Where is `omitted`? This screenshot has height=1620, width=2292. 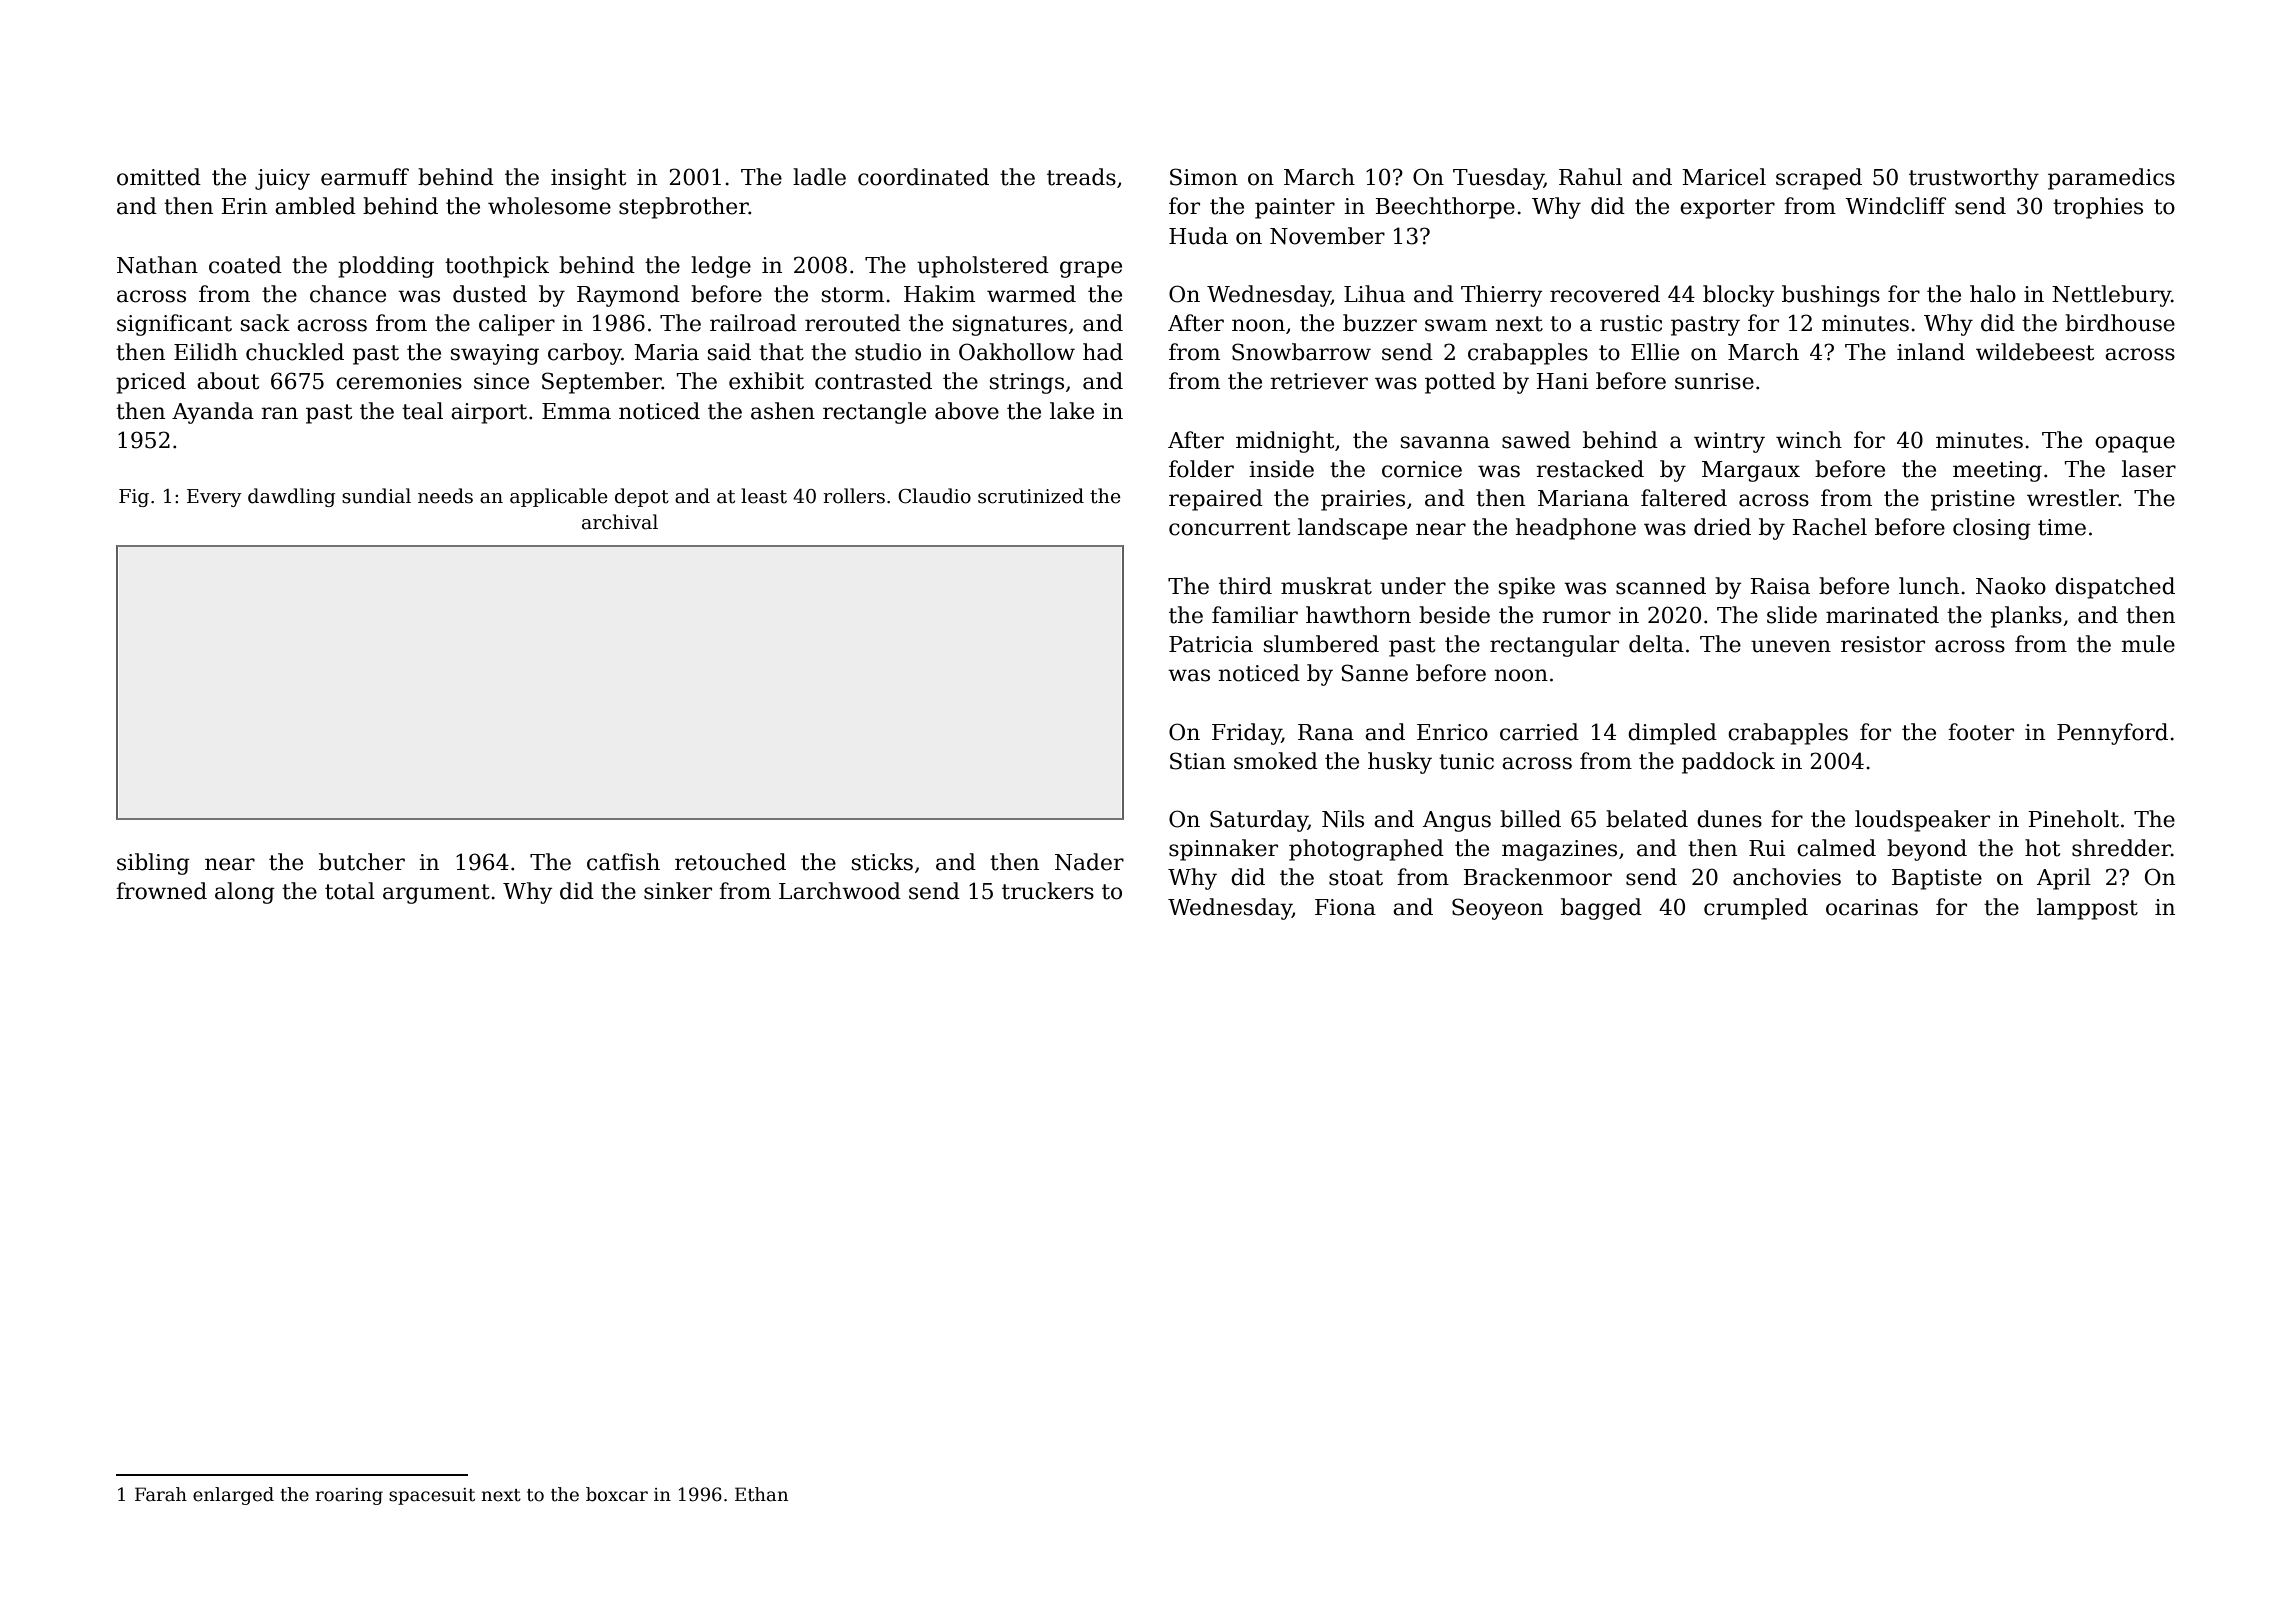
omitted is located at coordinates (159, 177).
